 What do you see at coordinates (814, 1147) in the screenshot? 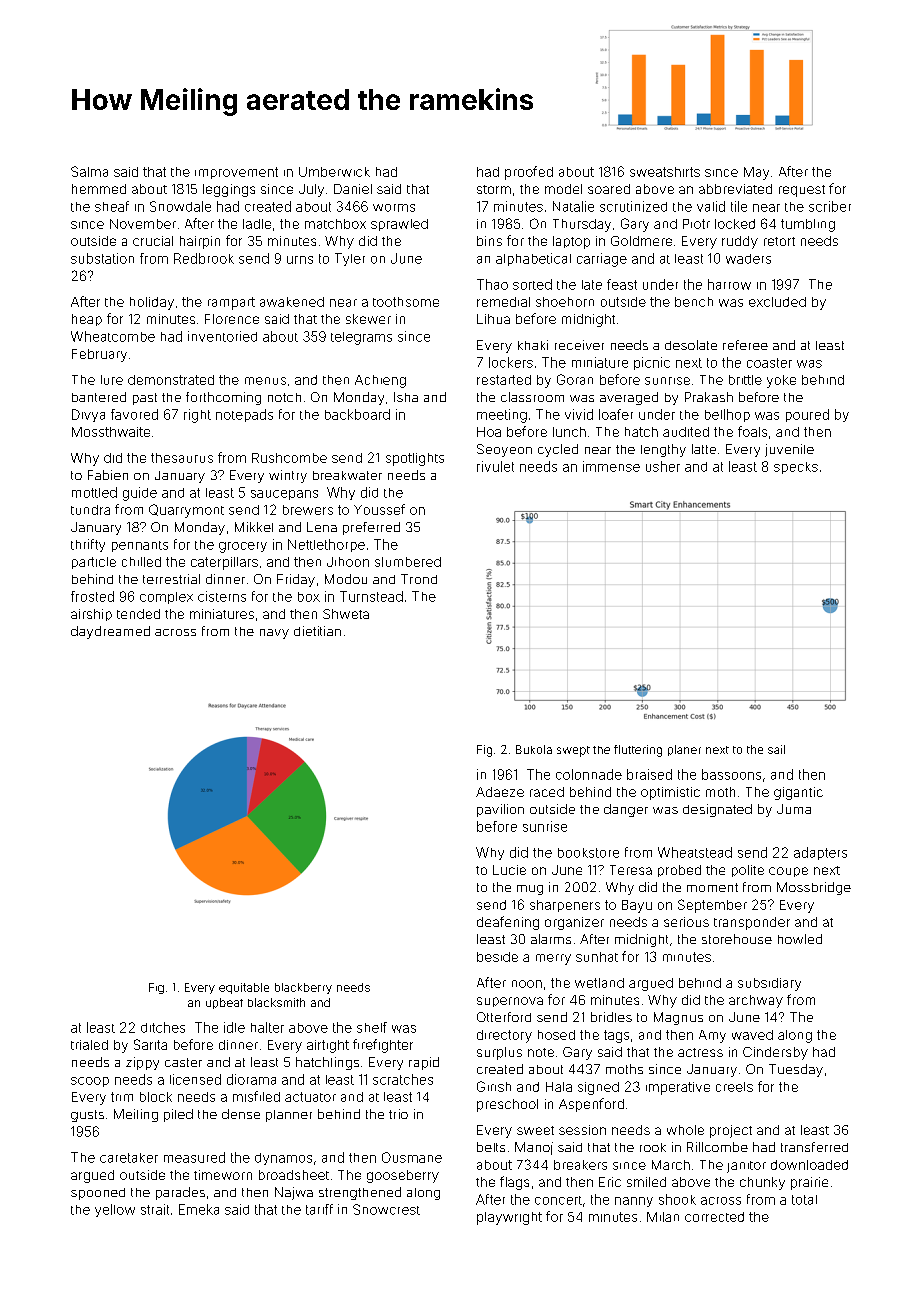
I see `transferred` at bounding box center [814, 1147].
